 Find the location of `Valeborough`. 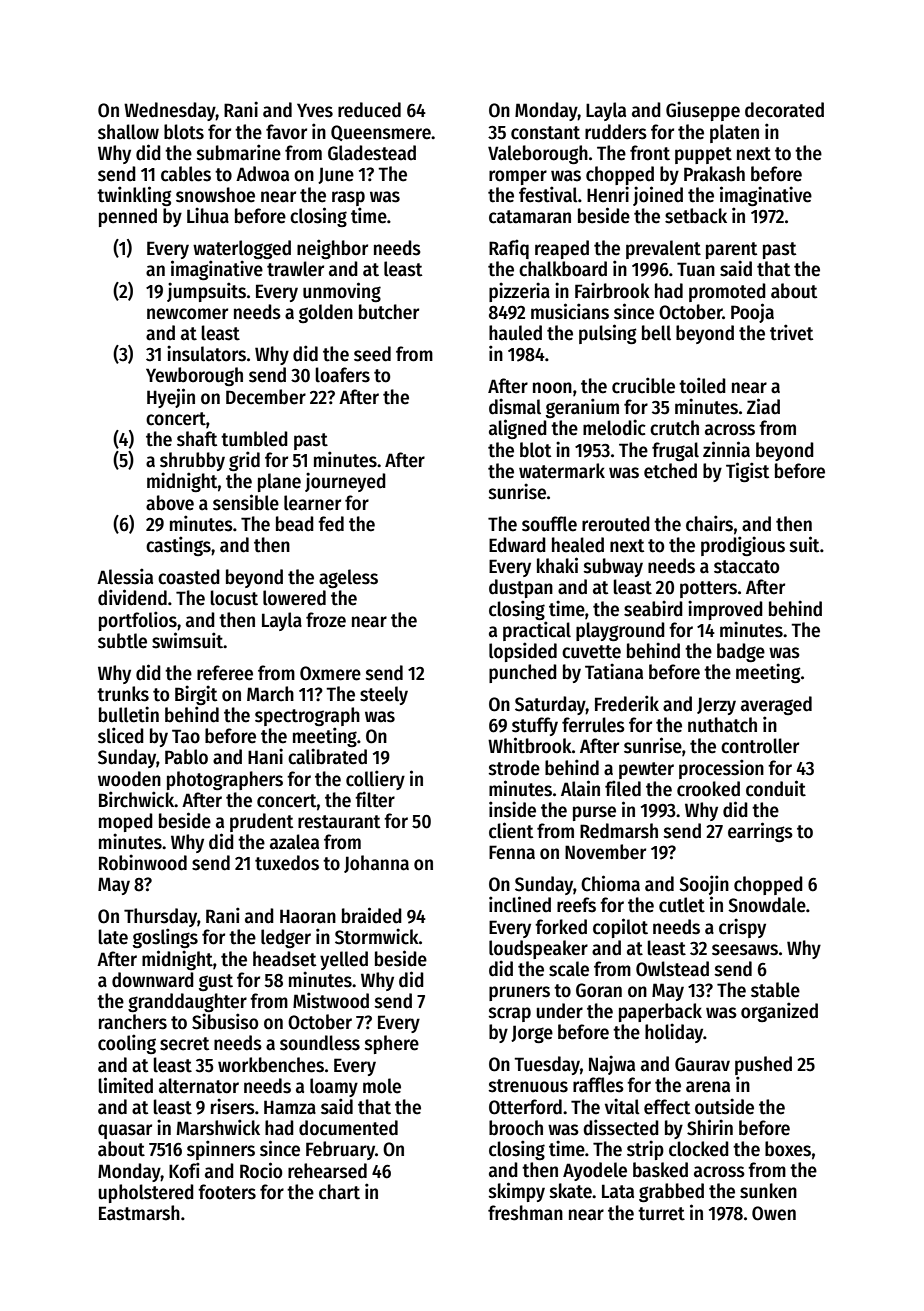

Valeborough is located at coordinates (538, 154).
